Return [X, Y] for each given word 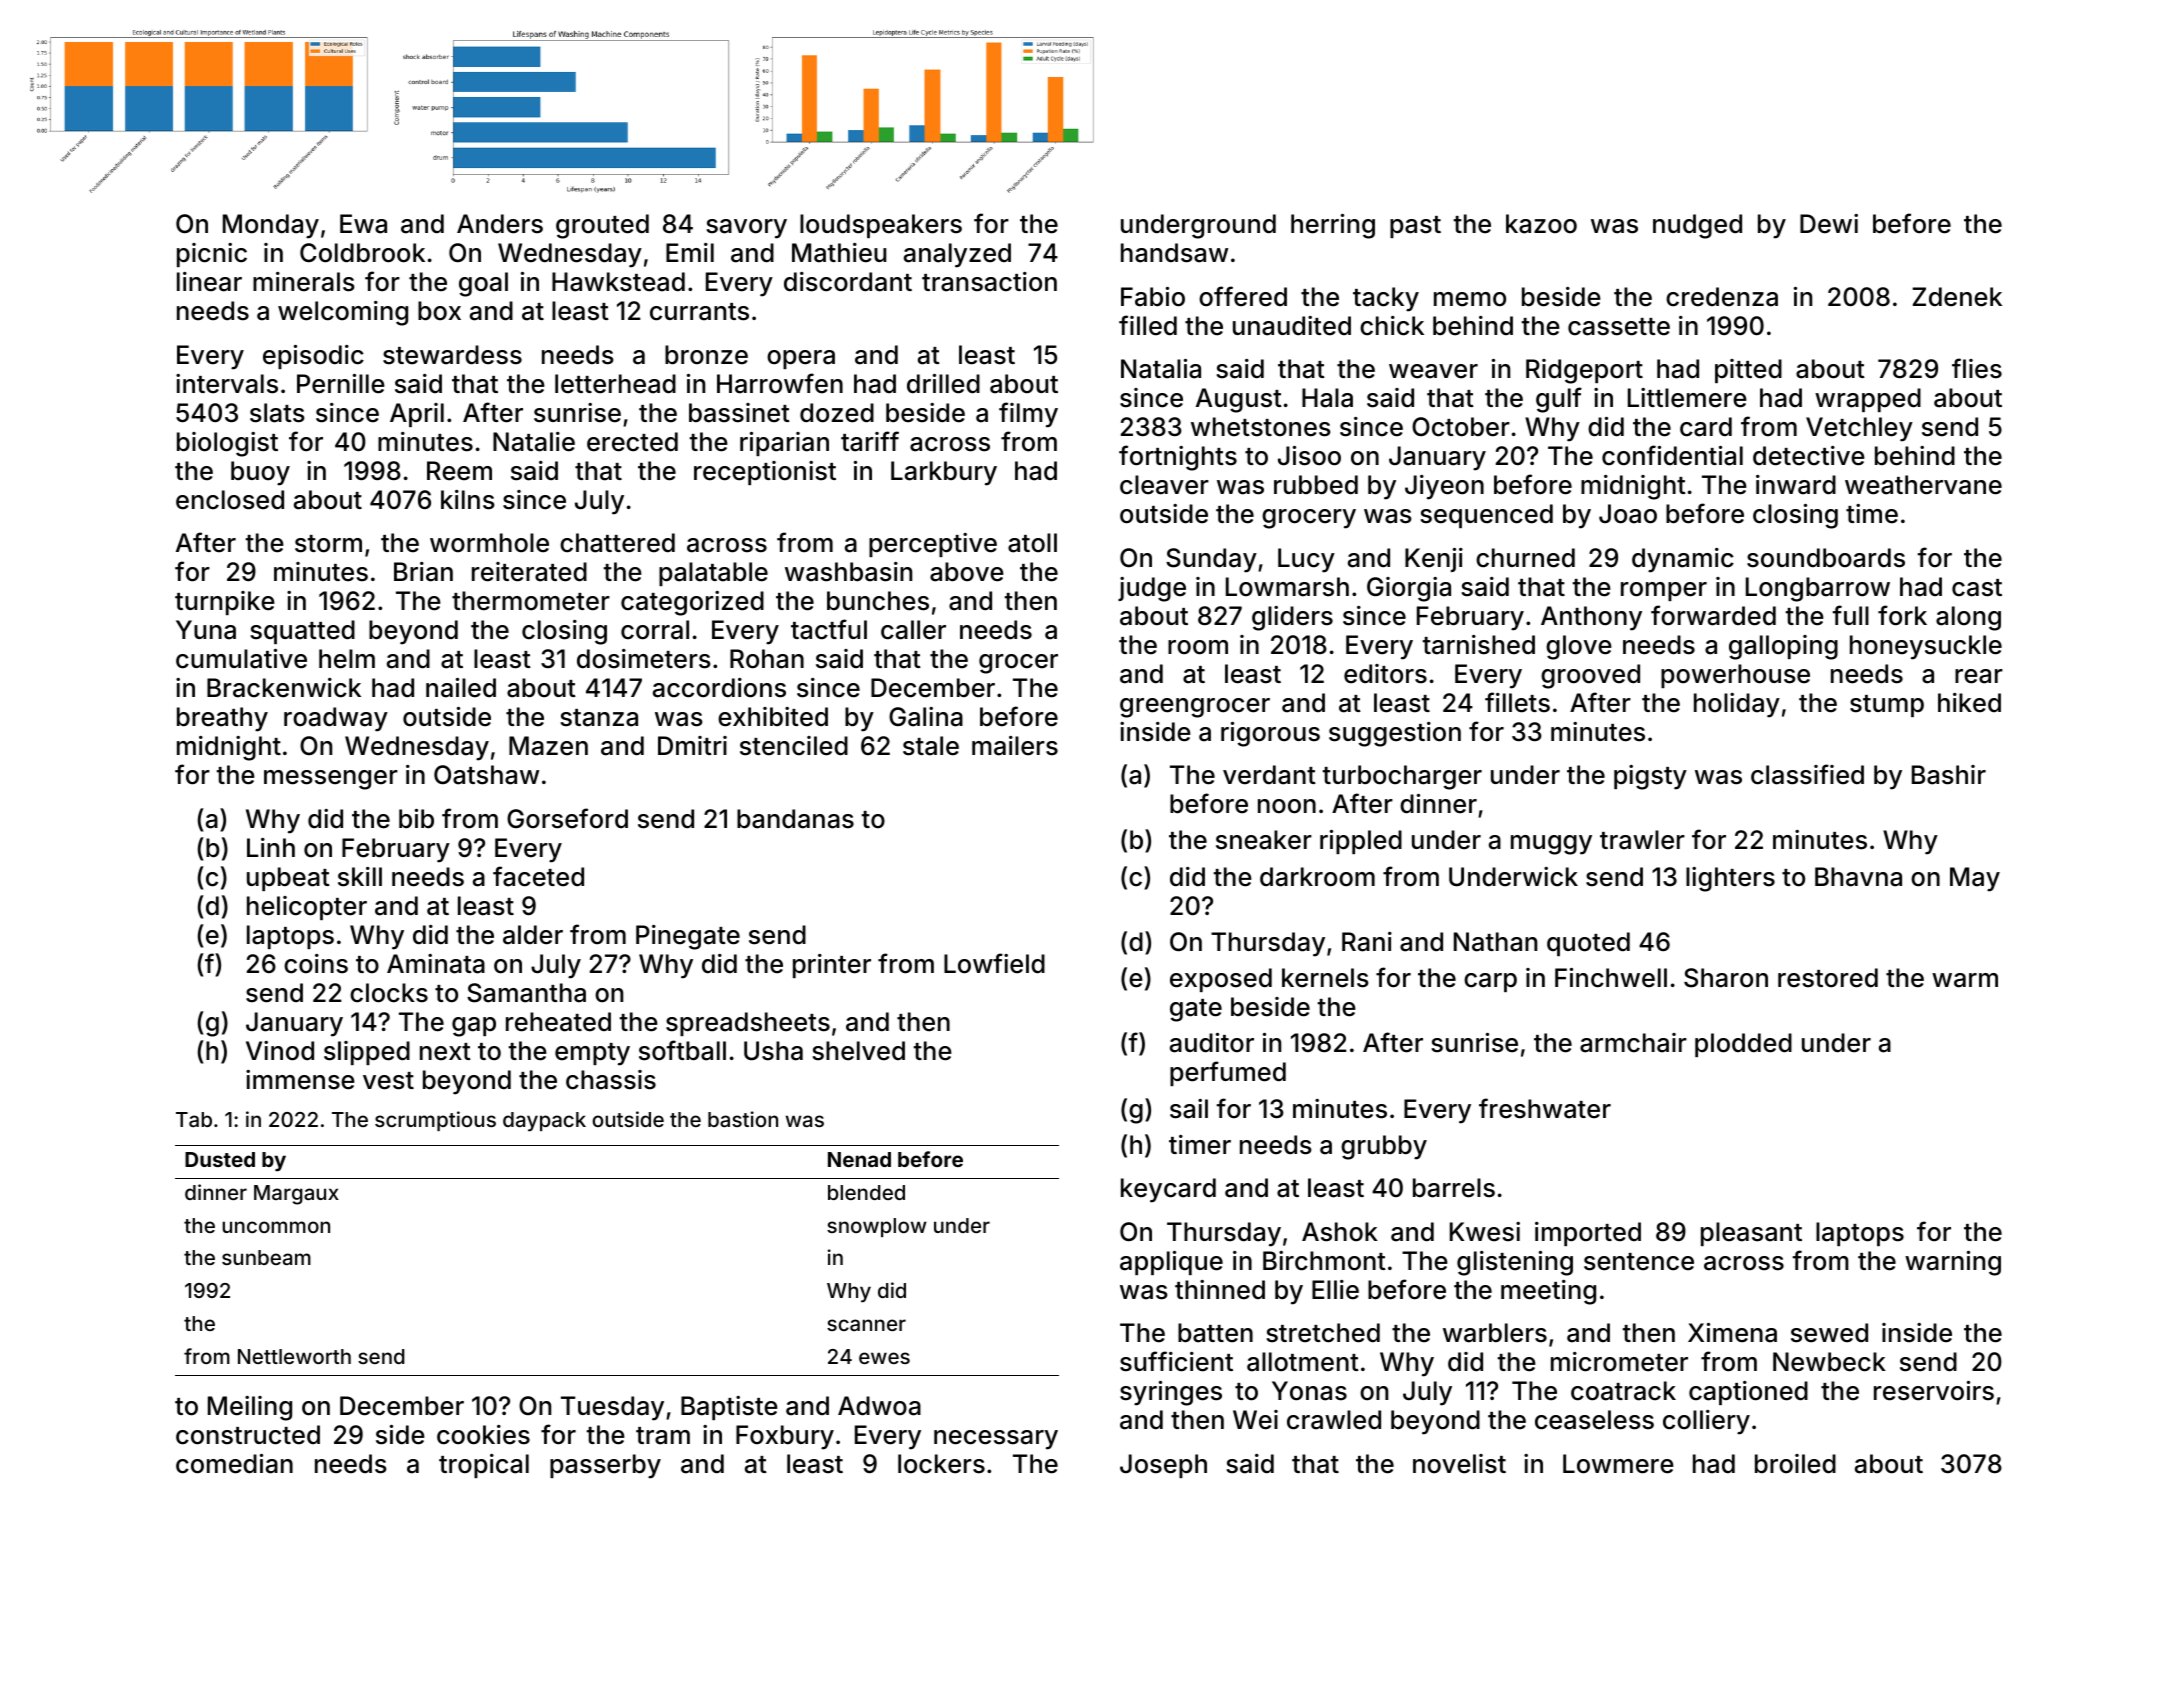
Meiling [250, 1408]
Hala [1327, 398]
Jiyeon [1444, 487]
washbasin [848, 572]
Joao [1628, 514]
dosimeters [644, 659]
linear [209, 282]
